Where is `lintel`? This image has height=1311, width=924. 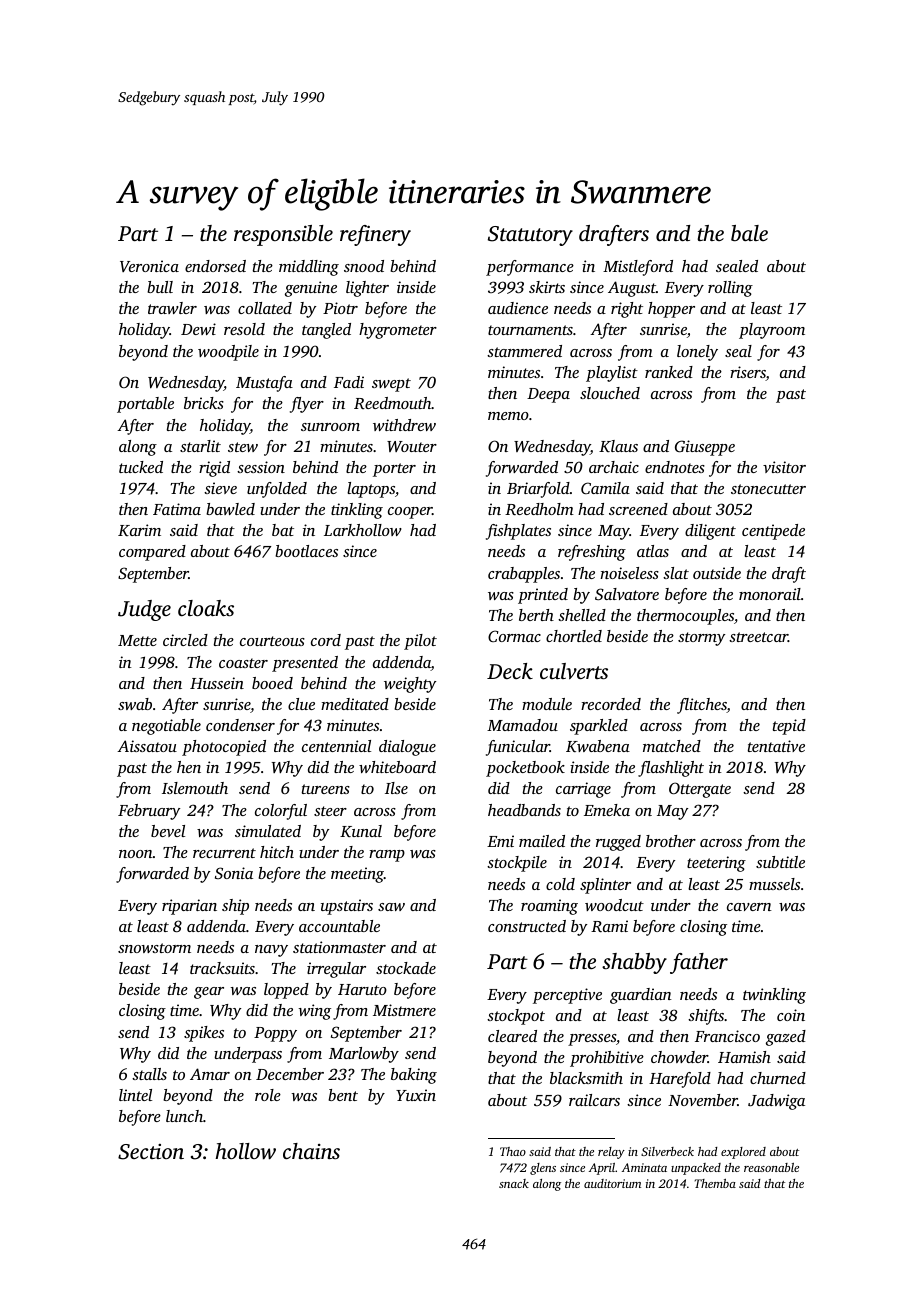 lintel is located at coordinates (135, 1095).
